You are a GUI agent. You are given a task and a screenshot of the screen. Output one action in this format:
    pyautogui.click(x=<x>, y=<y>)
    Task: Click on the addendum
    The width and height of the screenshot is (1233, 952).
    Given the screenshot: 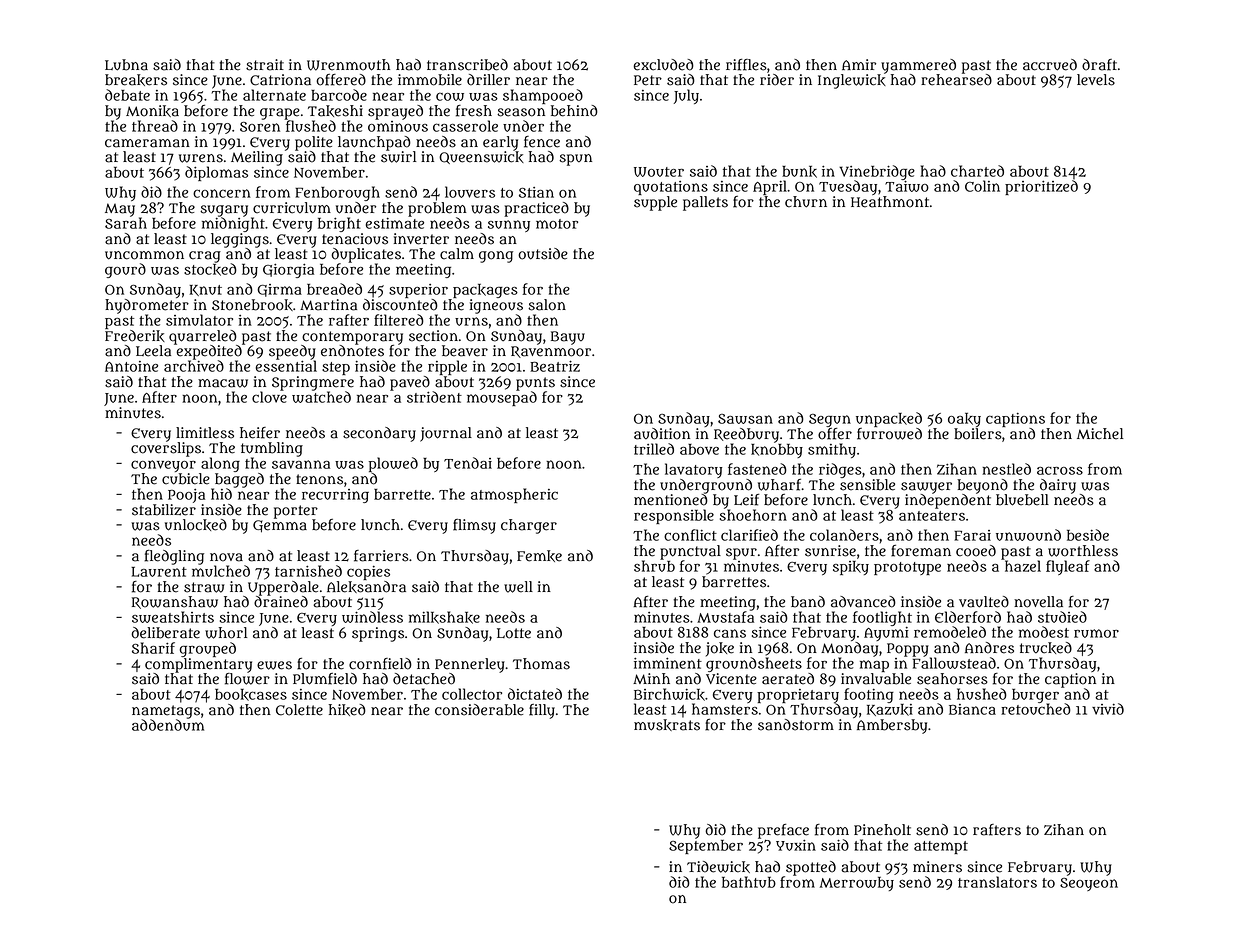 What is the action you would take?
    pyautogui.click(x=168, y=725)
